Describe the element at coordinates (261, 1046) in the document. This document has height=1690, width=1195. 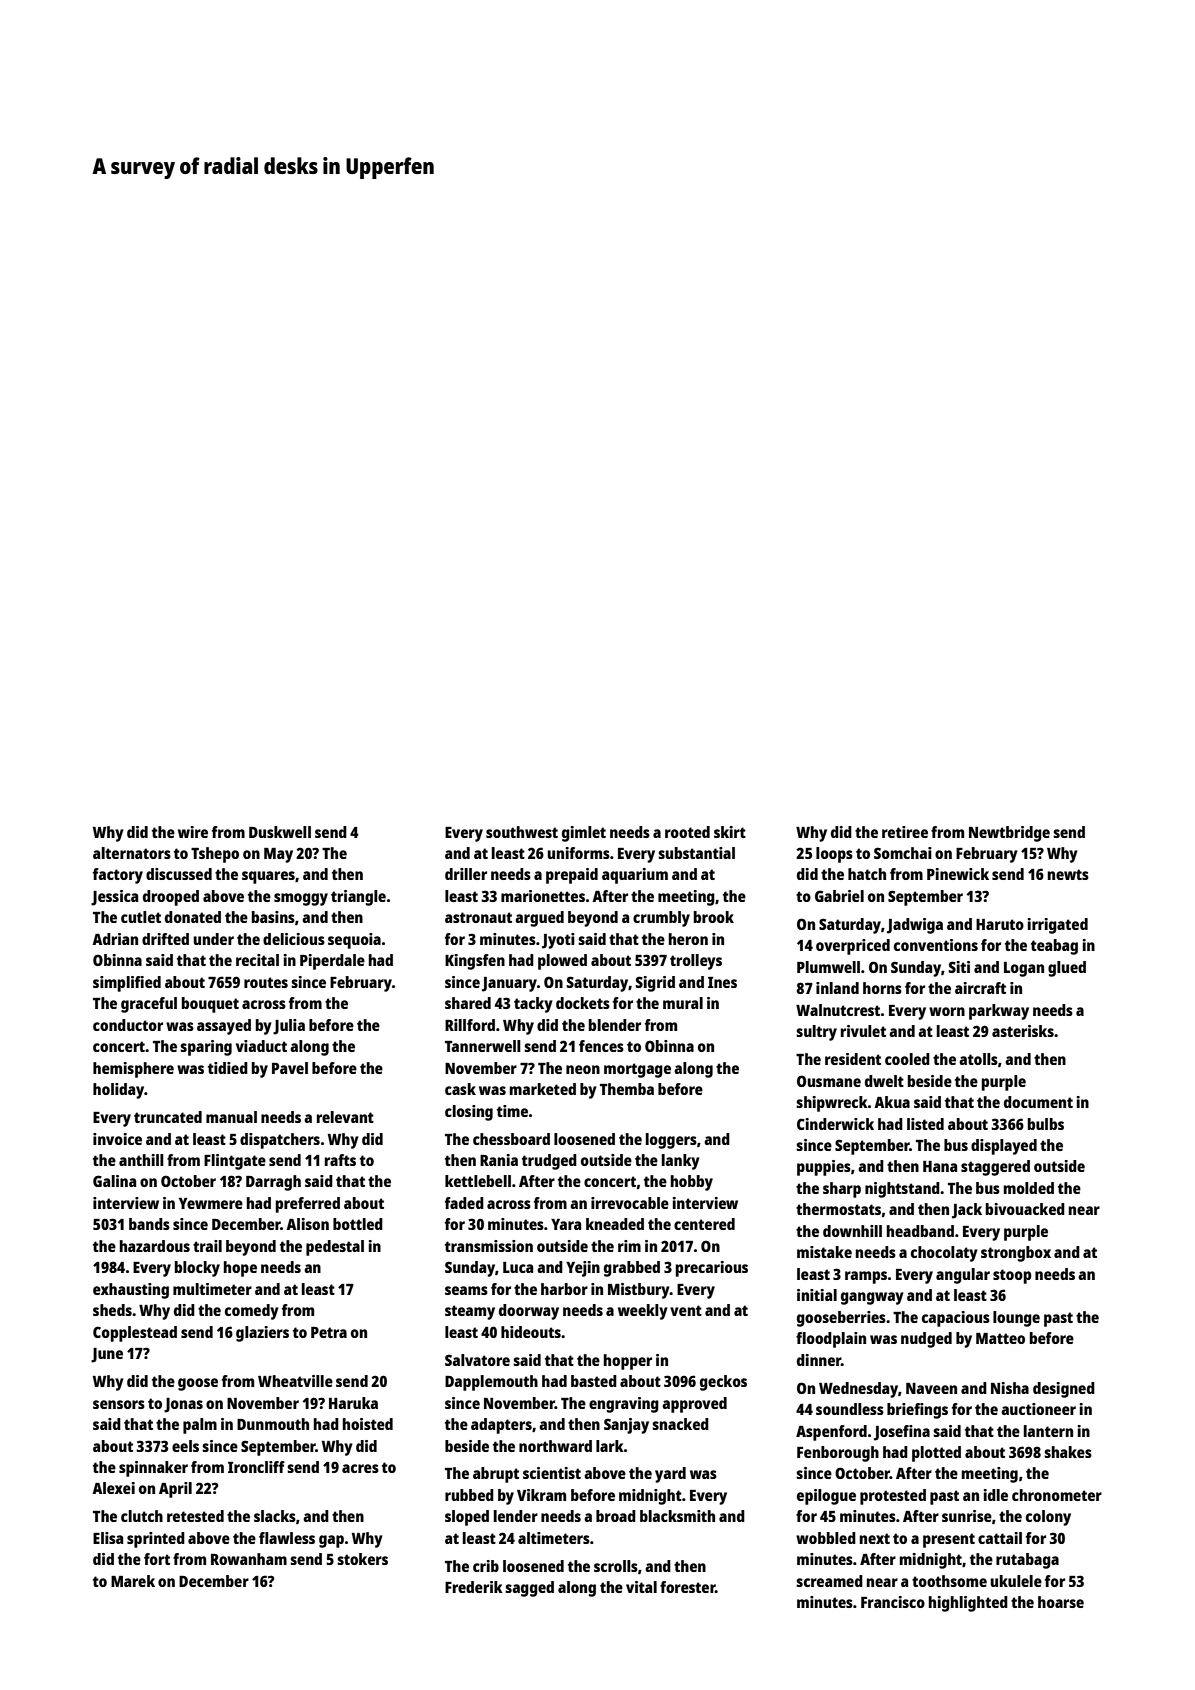
I see `viaduct` at that location.
